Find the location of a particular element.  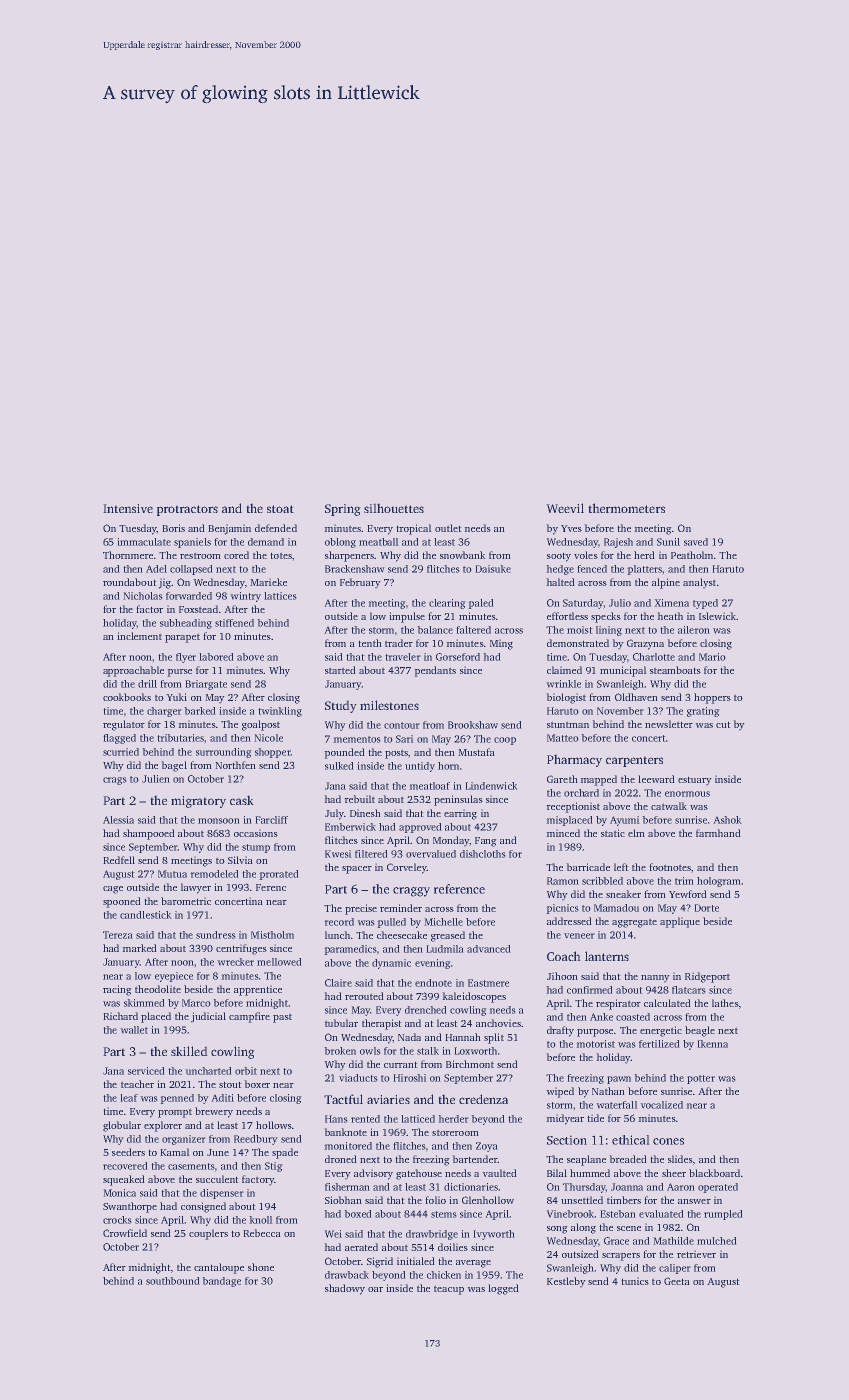

stoat is located at coordinates (280, 509).
